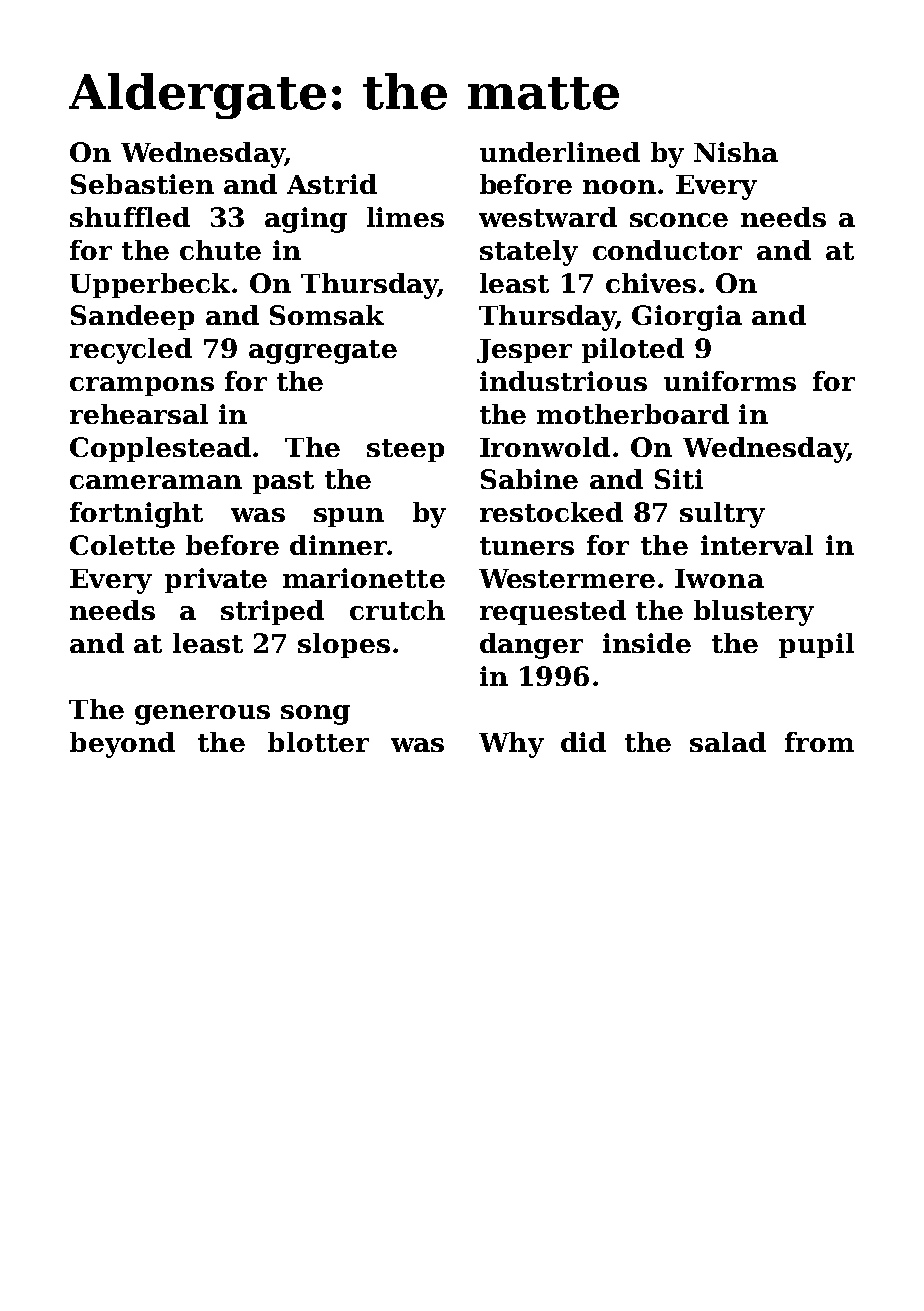 Image resolution: width=924 pixels, height=1311 pixels. I want to click on from, so click(819, 742).
